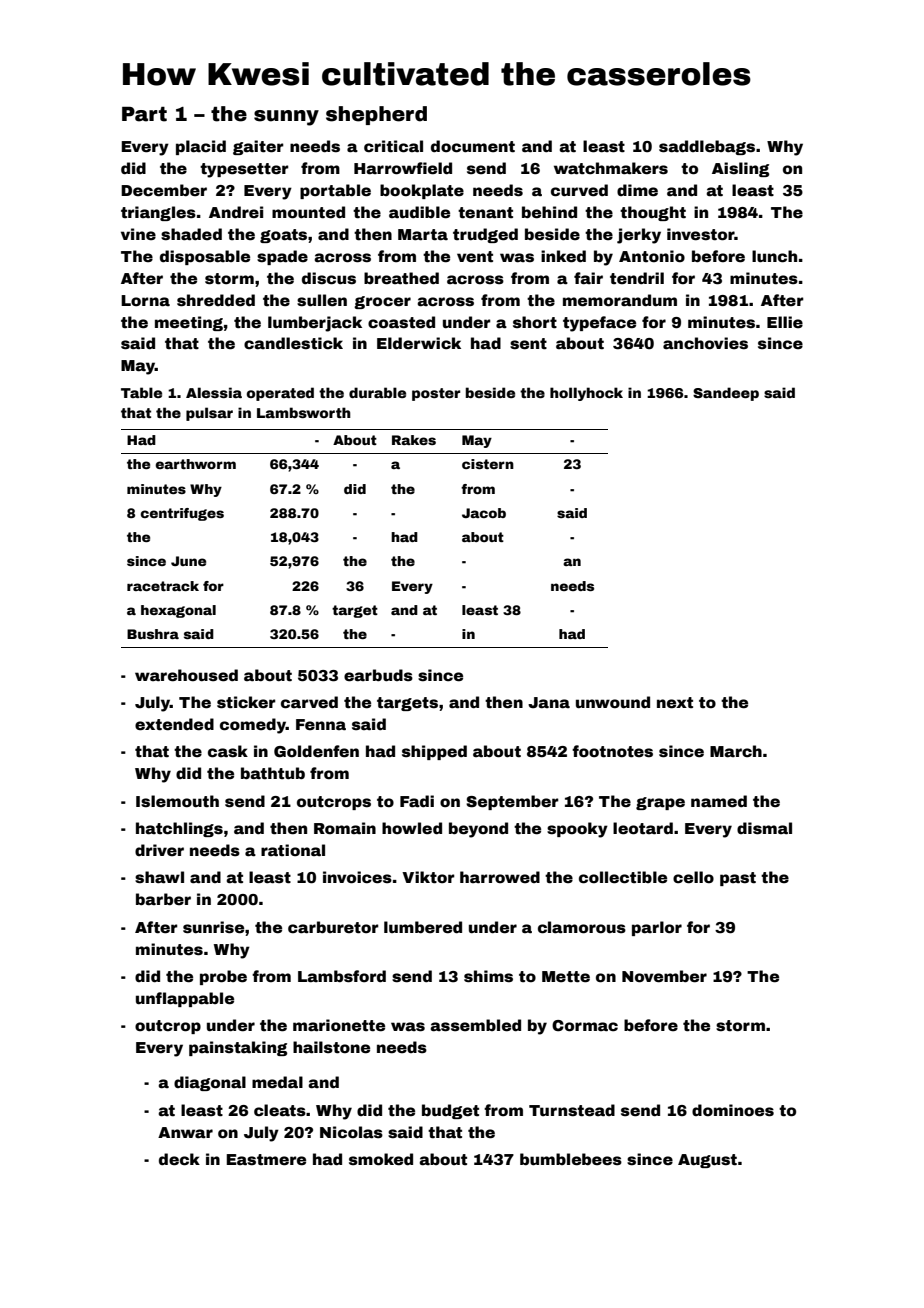 Image resolution: width=924 pixels, height=1308 pixels. Describe the element at coordinates (381, 1159) in the screenshot. I see `smoked` at that location.
